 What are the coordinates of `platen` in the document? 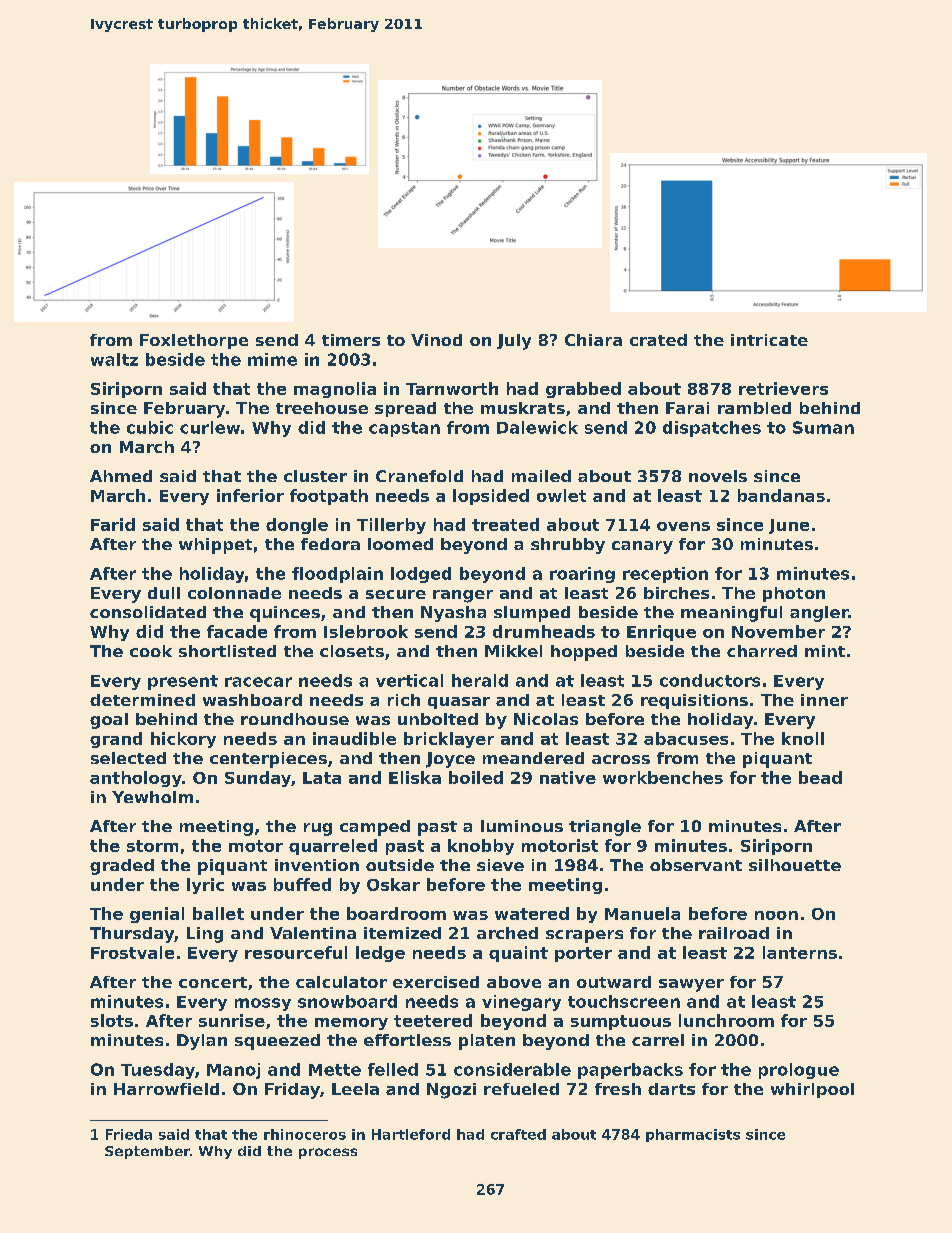 It's located at (487, 1042).
